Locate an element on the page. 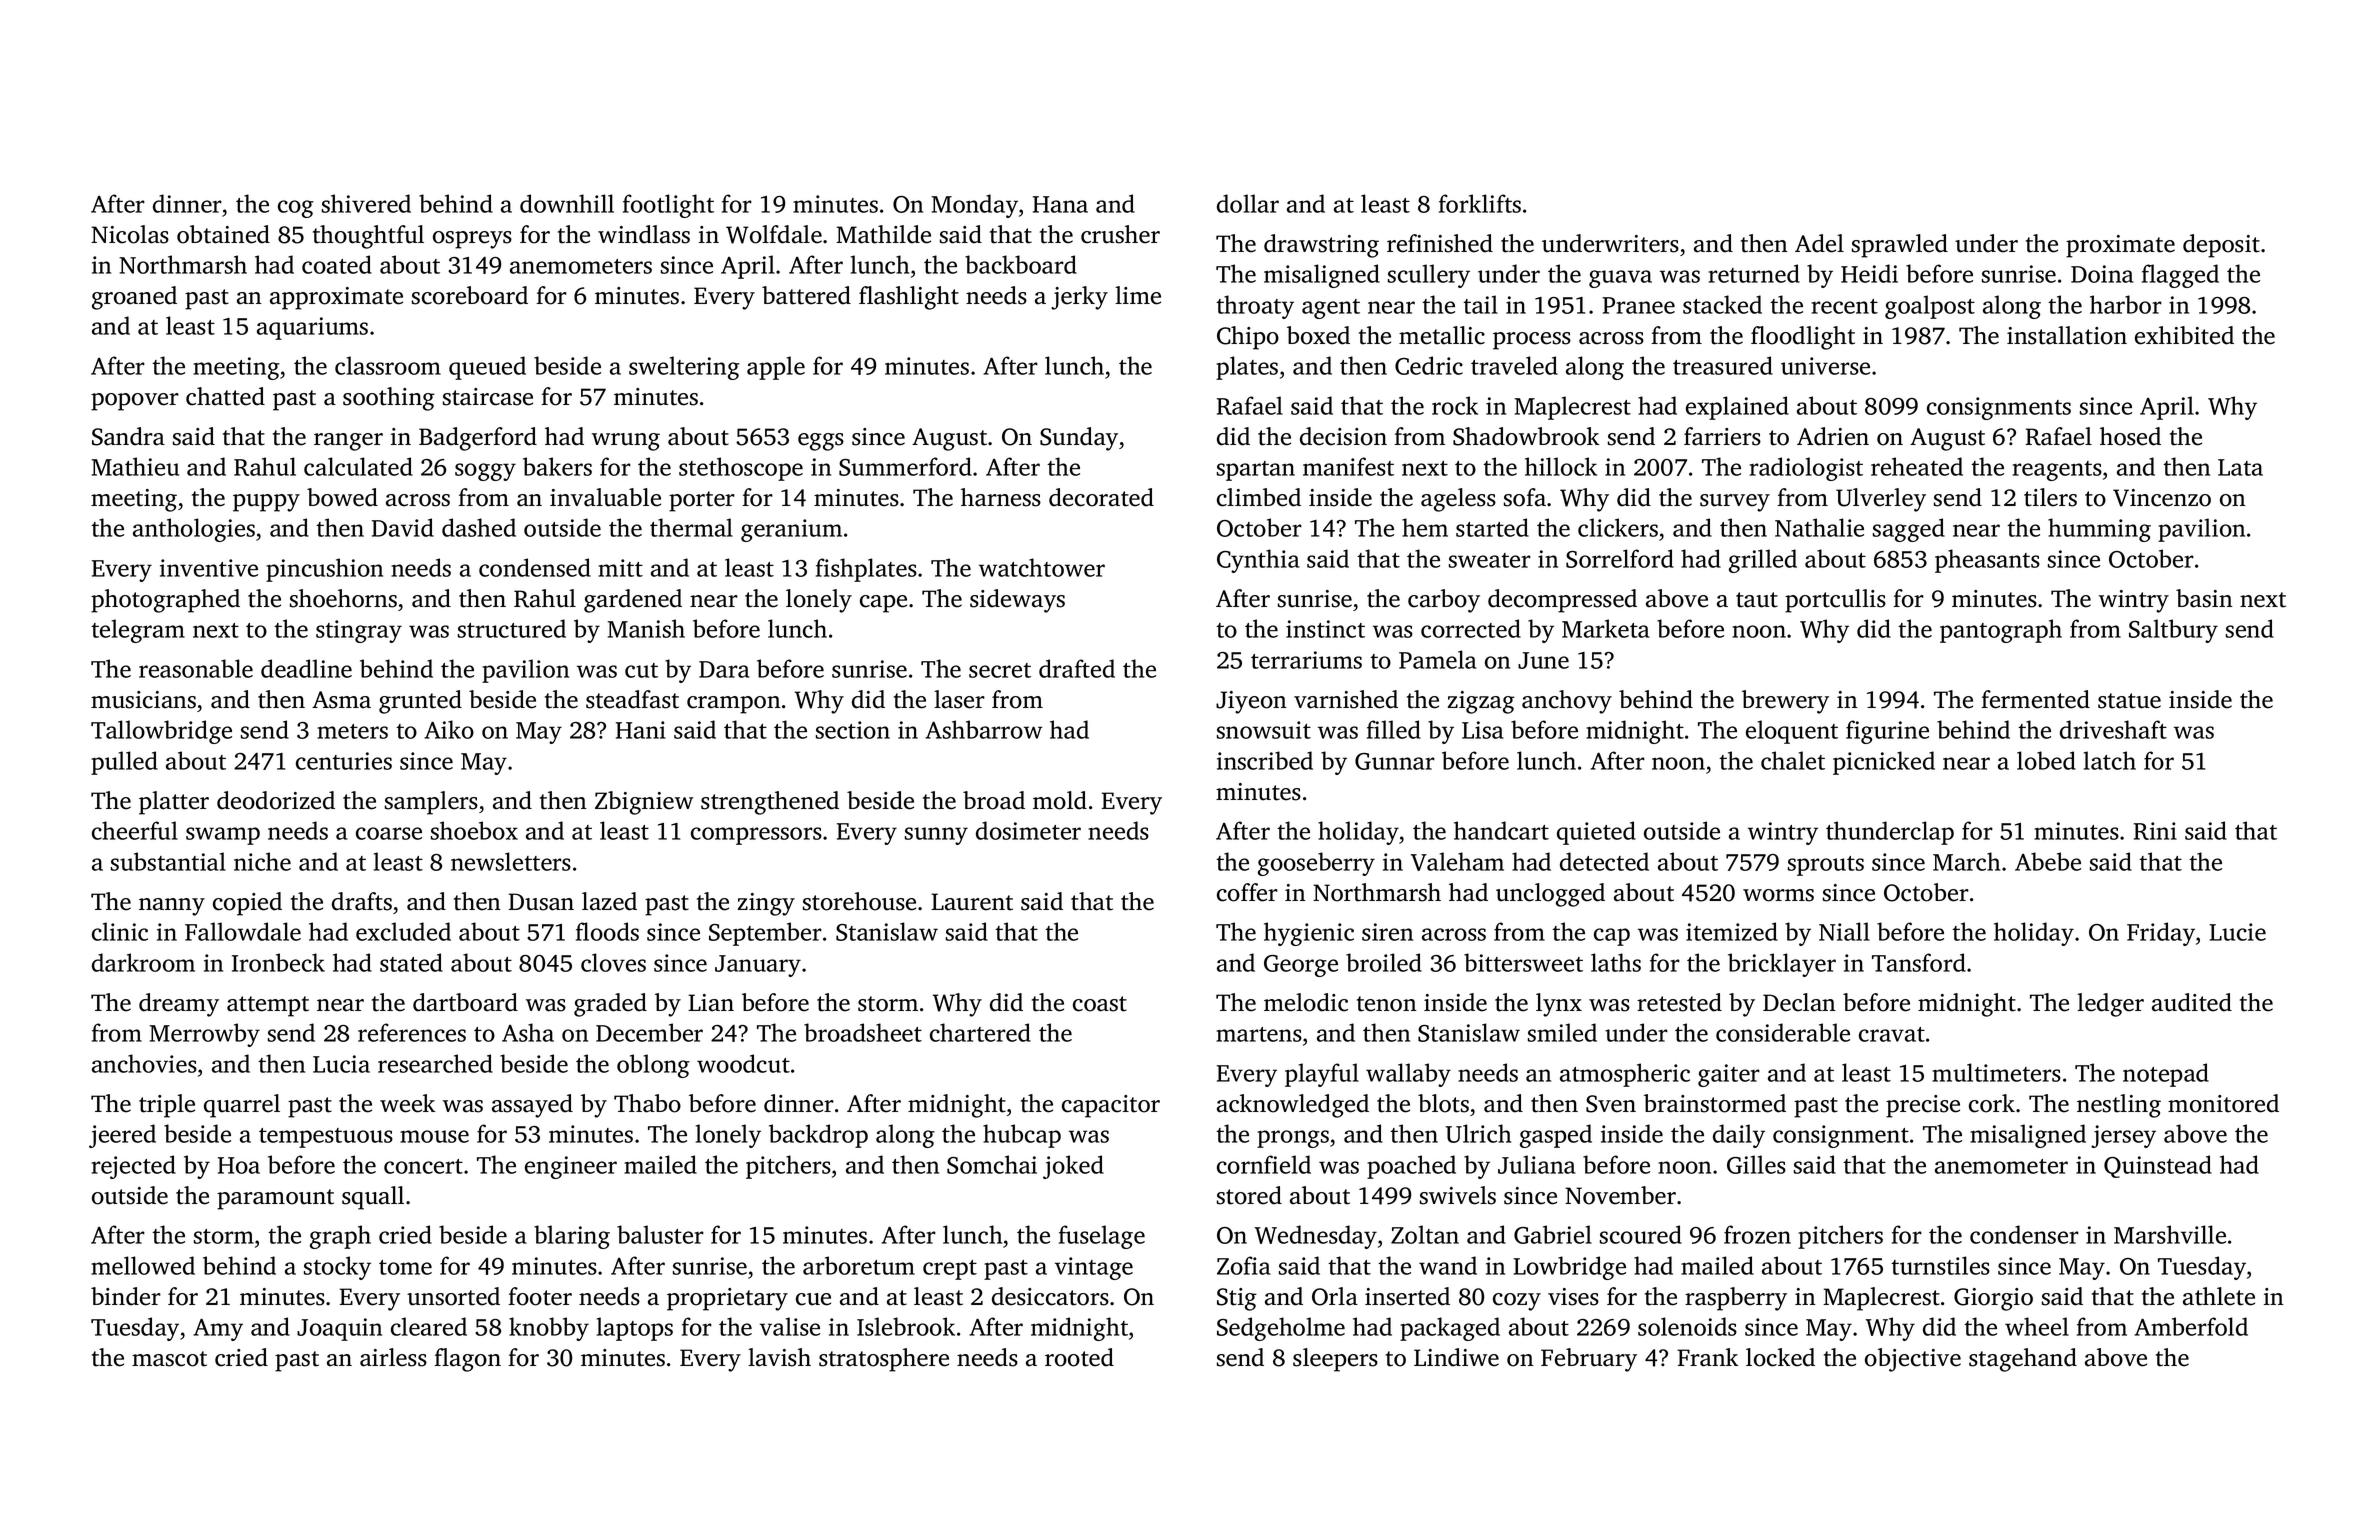 The image size is (2379, 1539). anthologies is located at coordinates (194, 530).
